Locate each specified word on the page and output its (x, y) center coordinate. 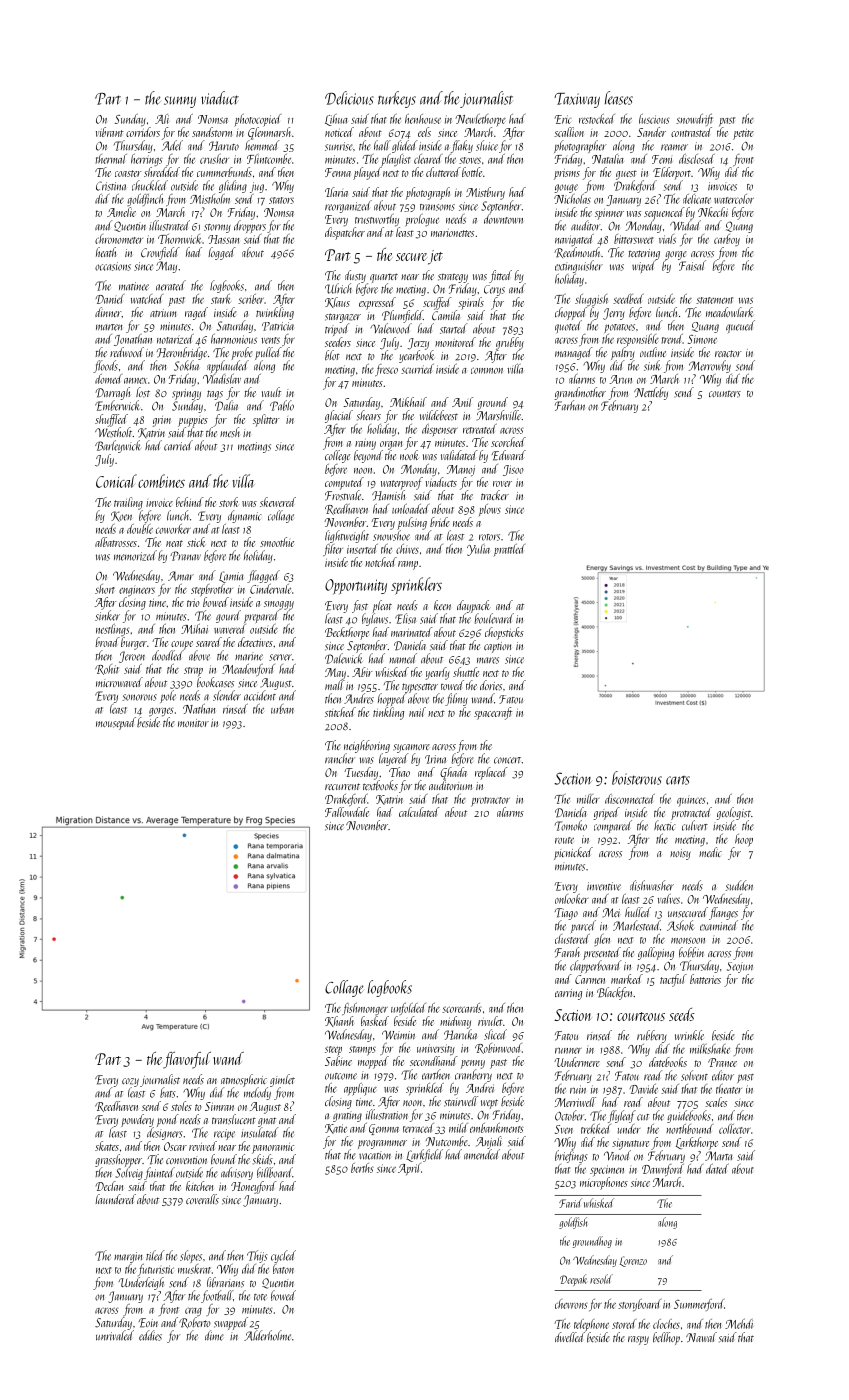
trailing (128, 503)
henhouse (423, 119)
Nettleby (651, 393)
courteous (641, 1016)
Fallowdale (347, 812)
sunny (180, 102)
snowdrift (694, 120)
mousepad (116, 723)
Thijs (257, 1256)
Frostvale (343, 495)
